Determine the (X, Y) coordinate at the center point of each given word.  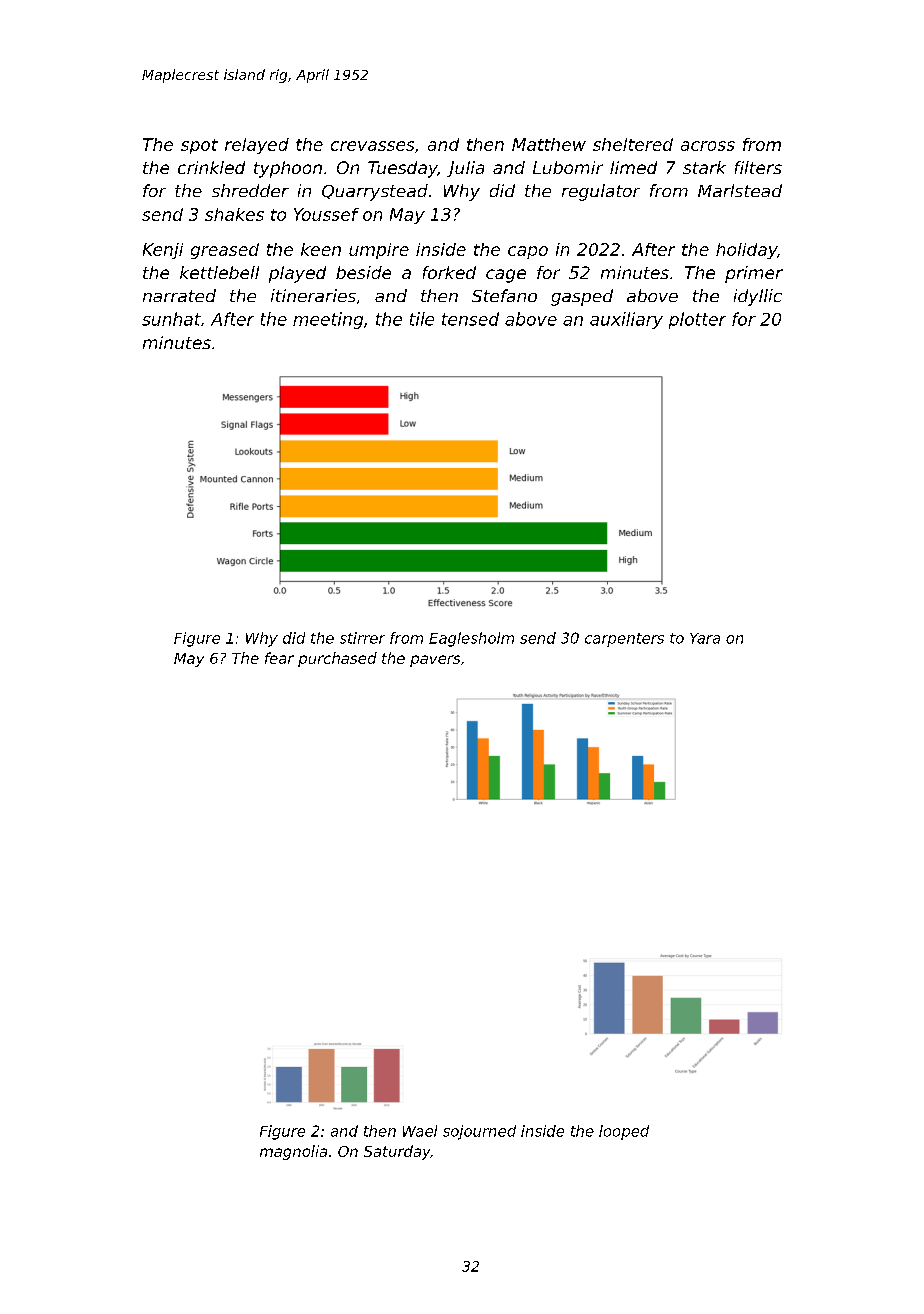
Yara (705, 638)
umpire (379, 251)
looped (624, 1132)
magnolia (293, 1152)
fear (279, 658)
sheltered (633, 144)
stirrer (362, 638)
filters (758, 167)
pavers (435, 661)
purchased (337, 659)
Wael (420, 1131)
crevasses (372, 146)
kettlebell (219, 272)
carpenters (624, 640)
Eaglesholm (471, 639)
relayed (257, 146)
